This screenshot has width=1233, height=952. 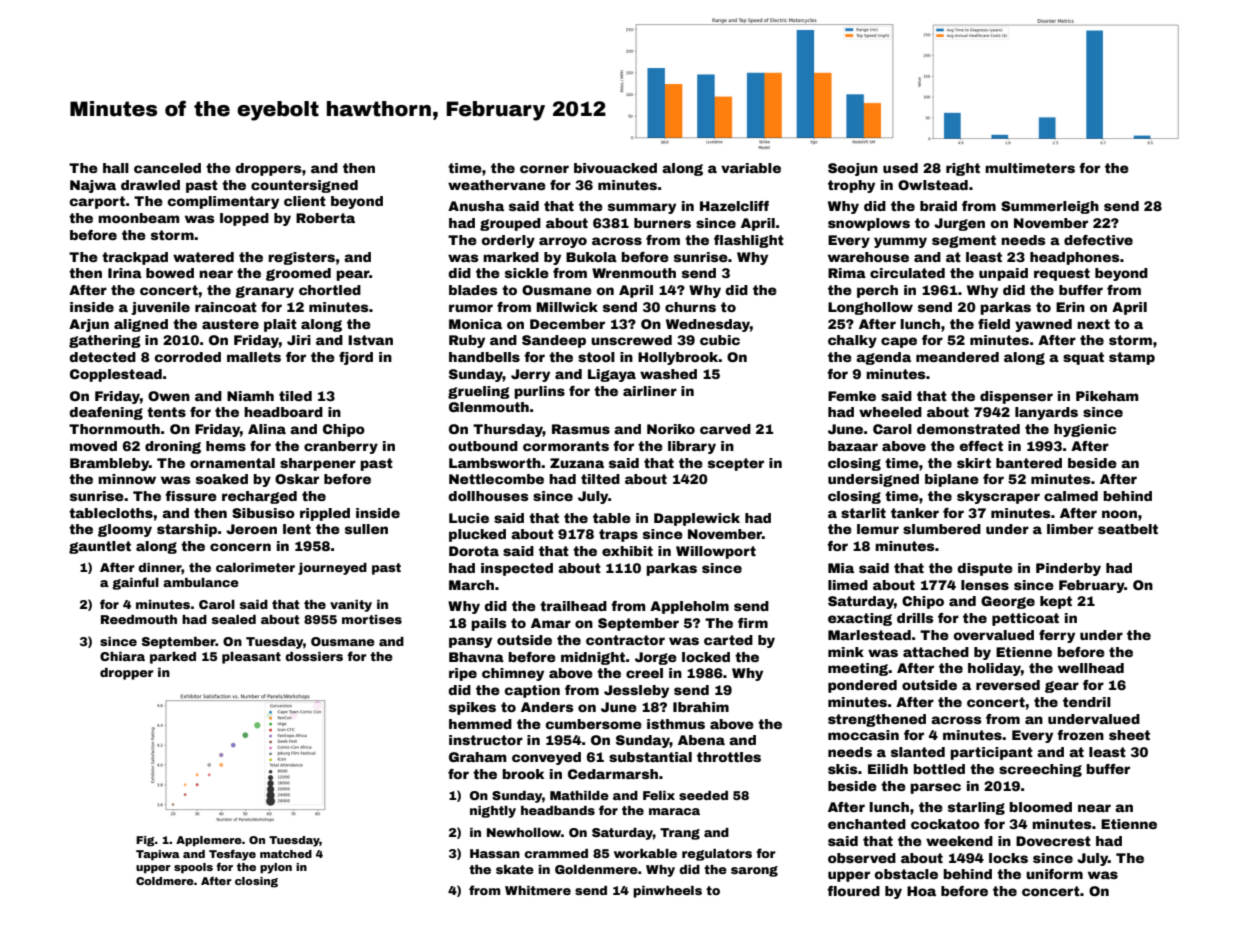 I want to click on Coldmere, so click(x=165, y=881).
